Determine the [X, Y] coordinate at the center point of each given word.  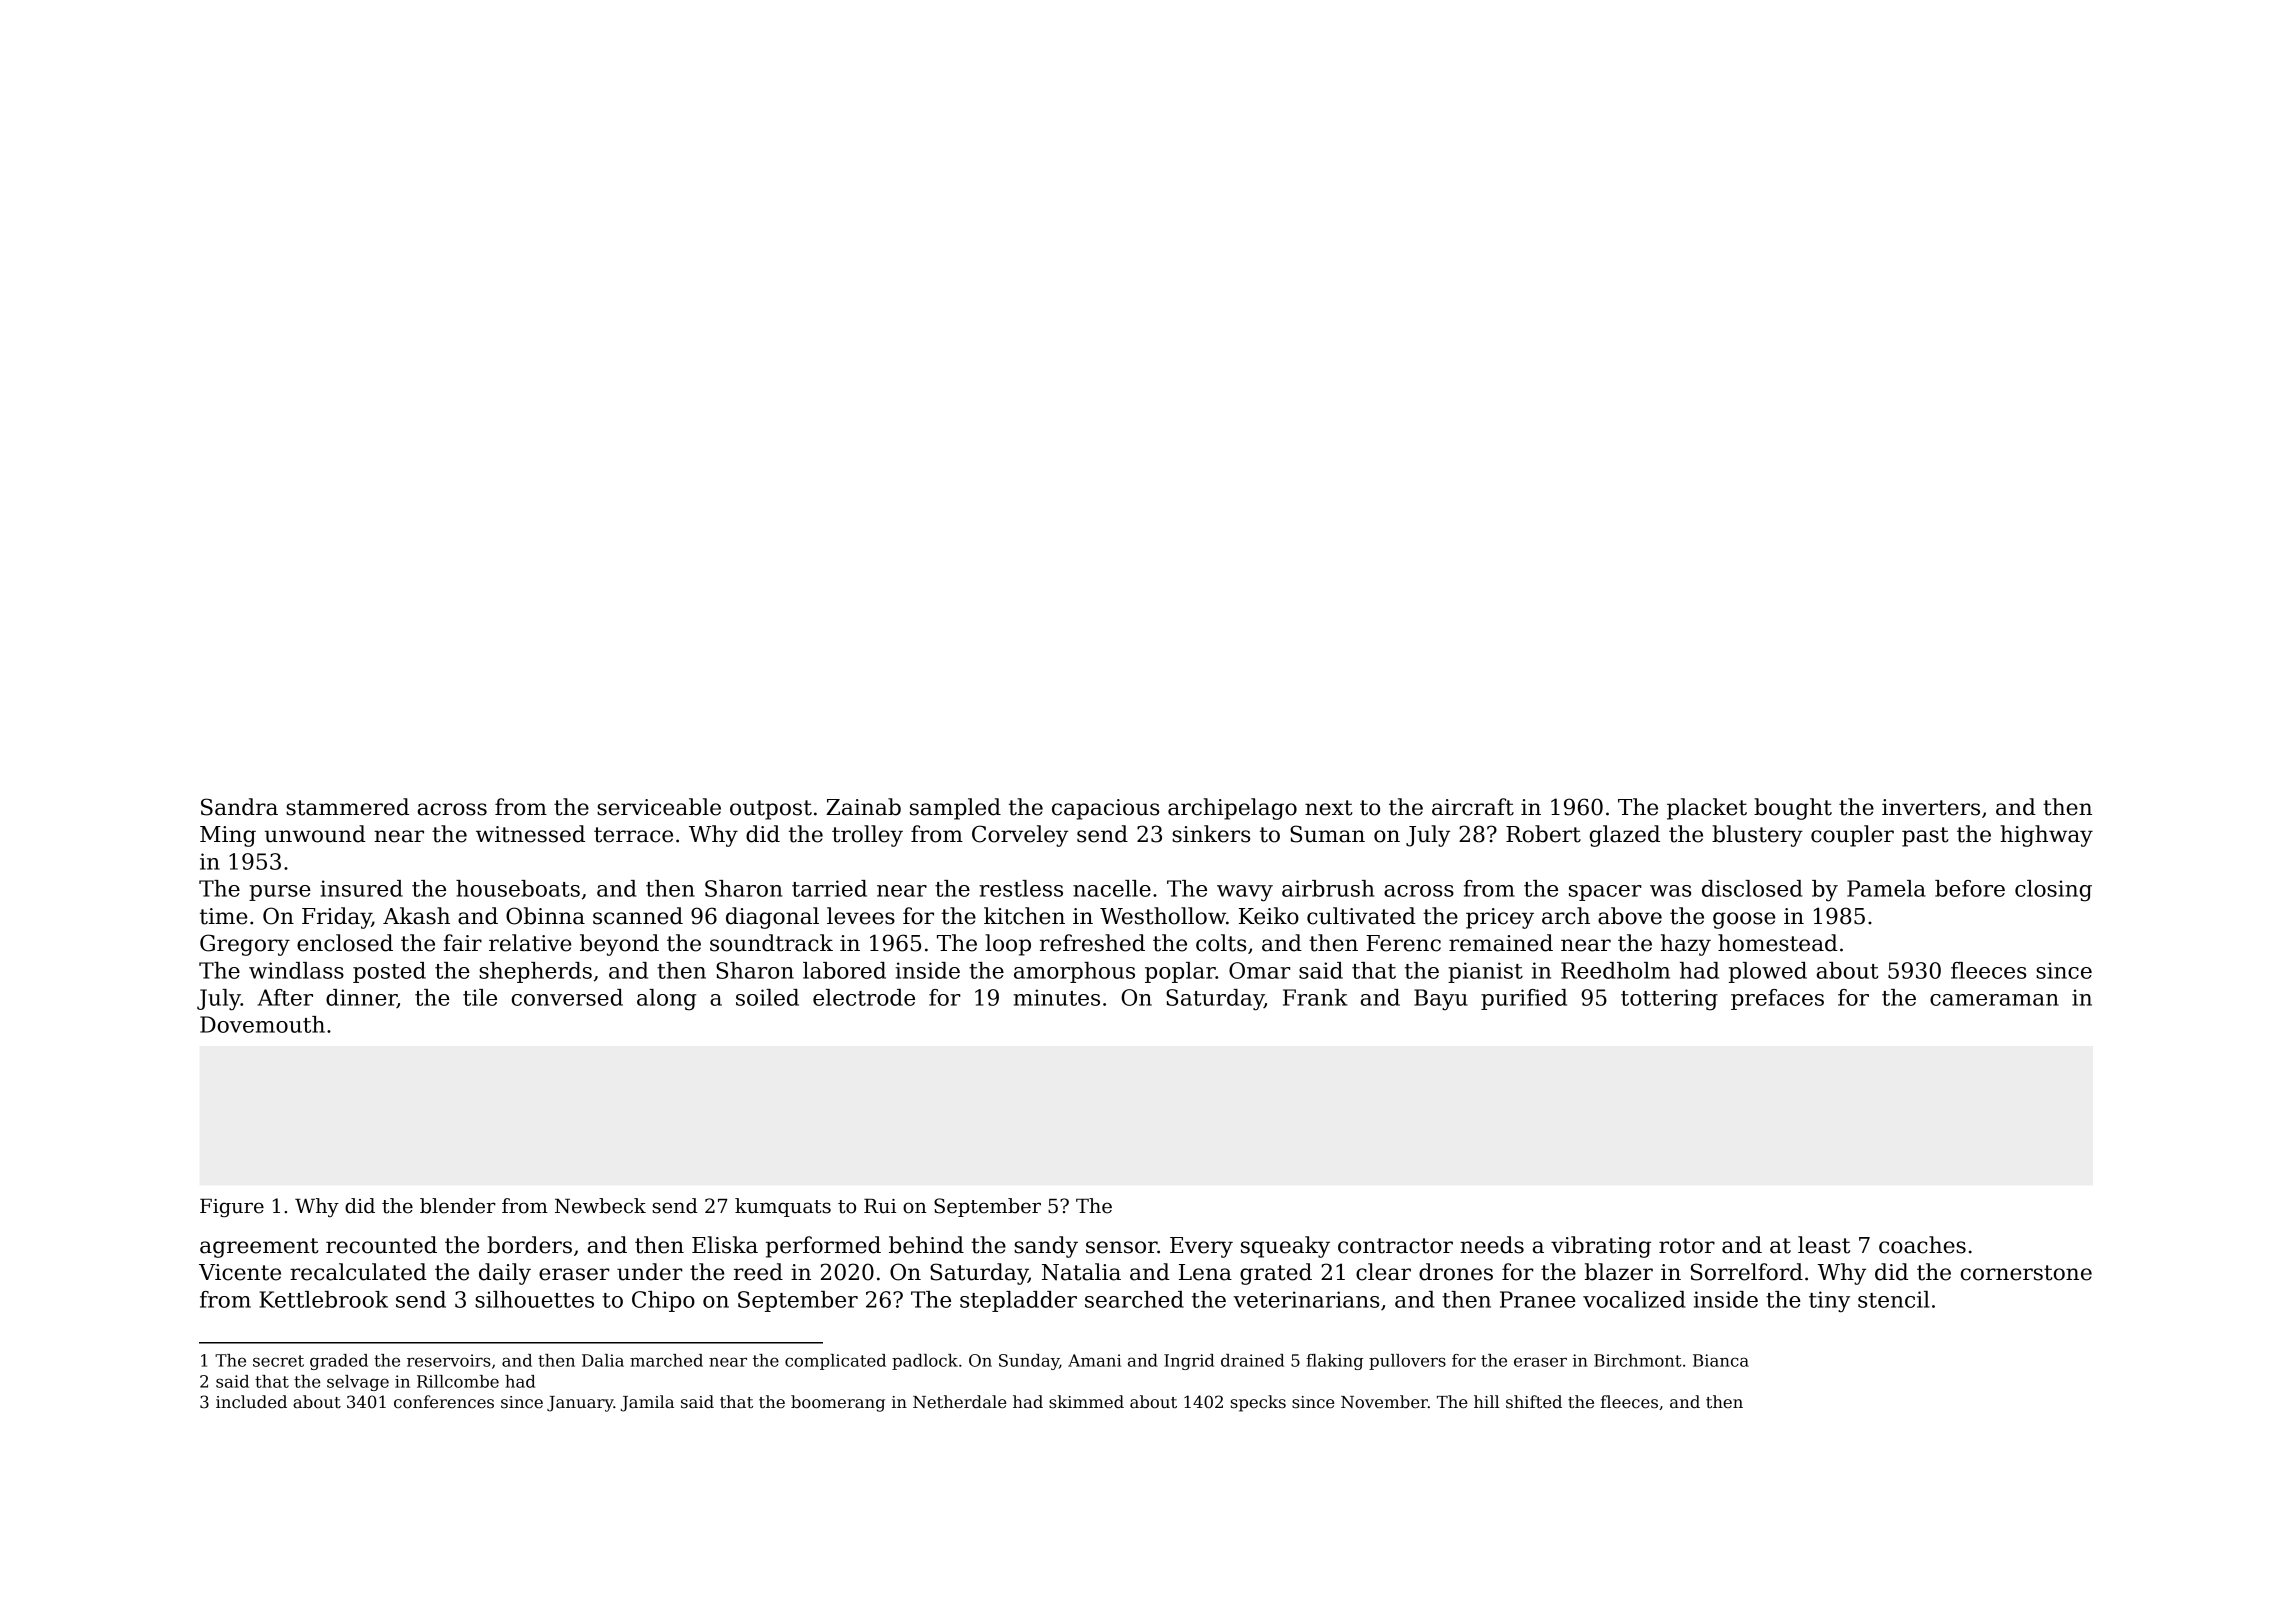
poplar [1180, 972]
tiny [1829, 1302]
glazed [1624, 836]
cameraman [1994, 1000]
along [666, 1000]
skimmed [1086, 1402]
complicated [835, 1362]
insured [361, 888]
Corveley [1020, 836]
